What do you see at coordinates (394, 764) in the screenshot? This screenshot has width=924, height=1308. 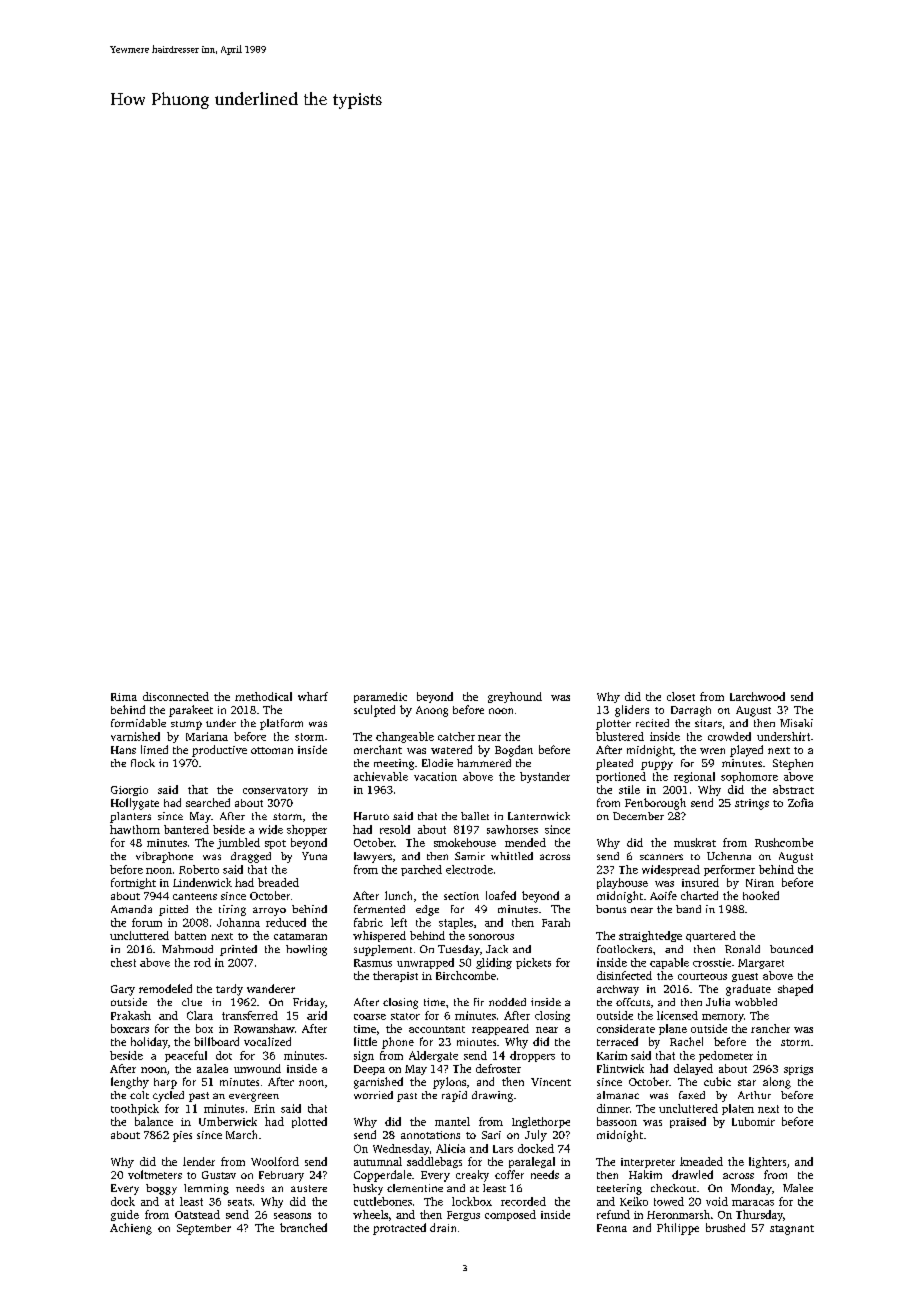 I see `meeting` at bounding box center [394, 764].
